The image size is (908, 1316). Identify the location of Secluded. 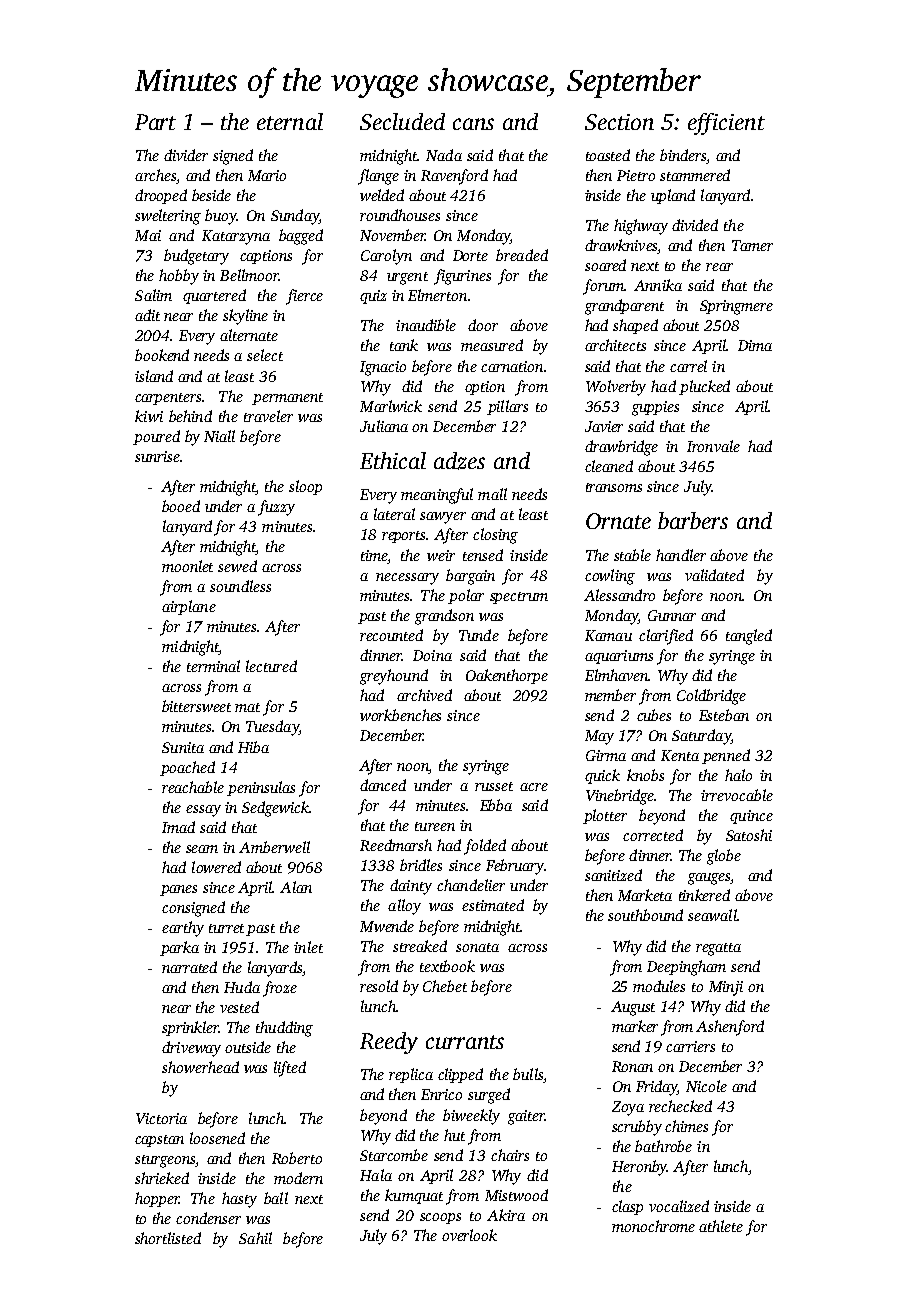
(402, 121).
